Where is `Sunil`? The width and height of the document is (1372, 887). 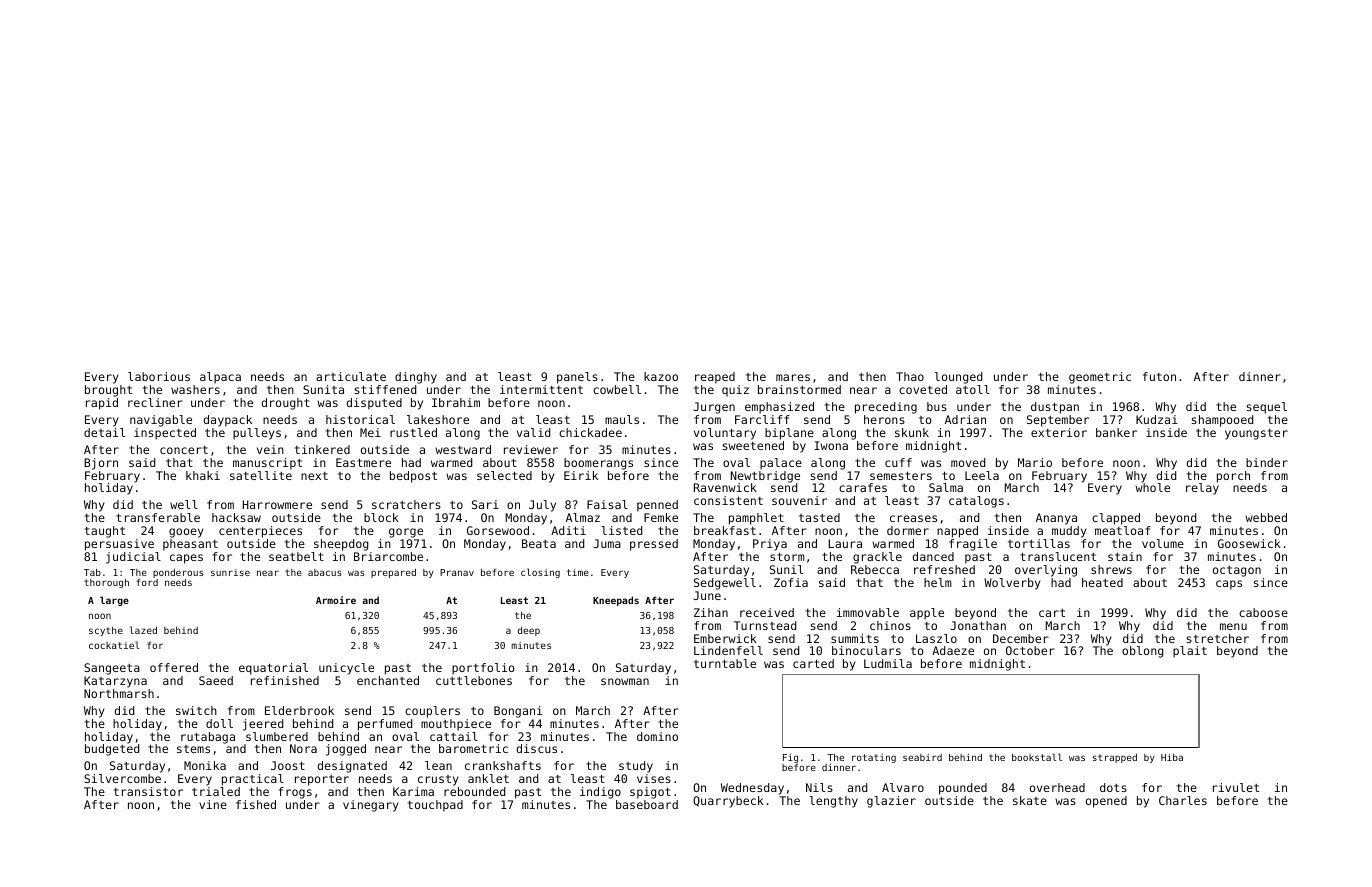 Sunil is located at coordinates (786, 569).
